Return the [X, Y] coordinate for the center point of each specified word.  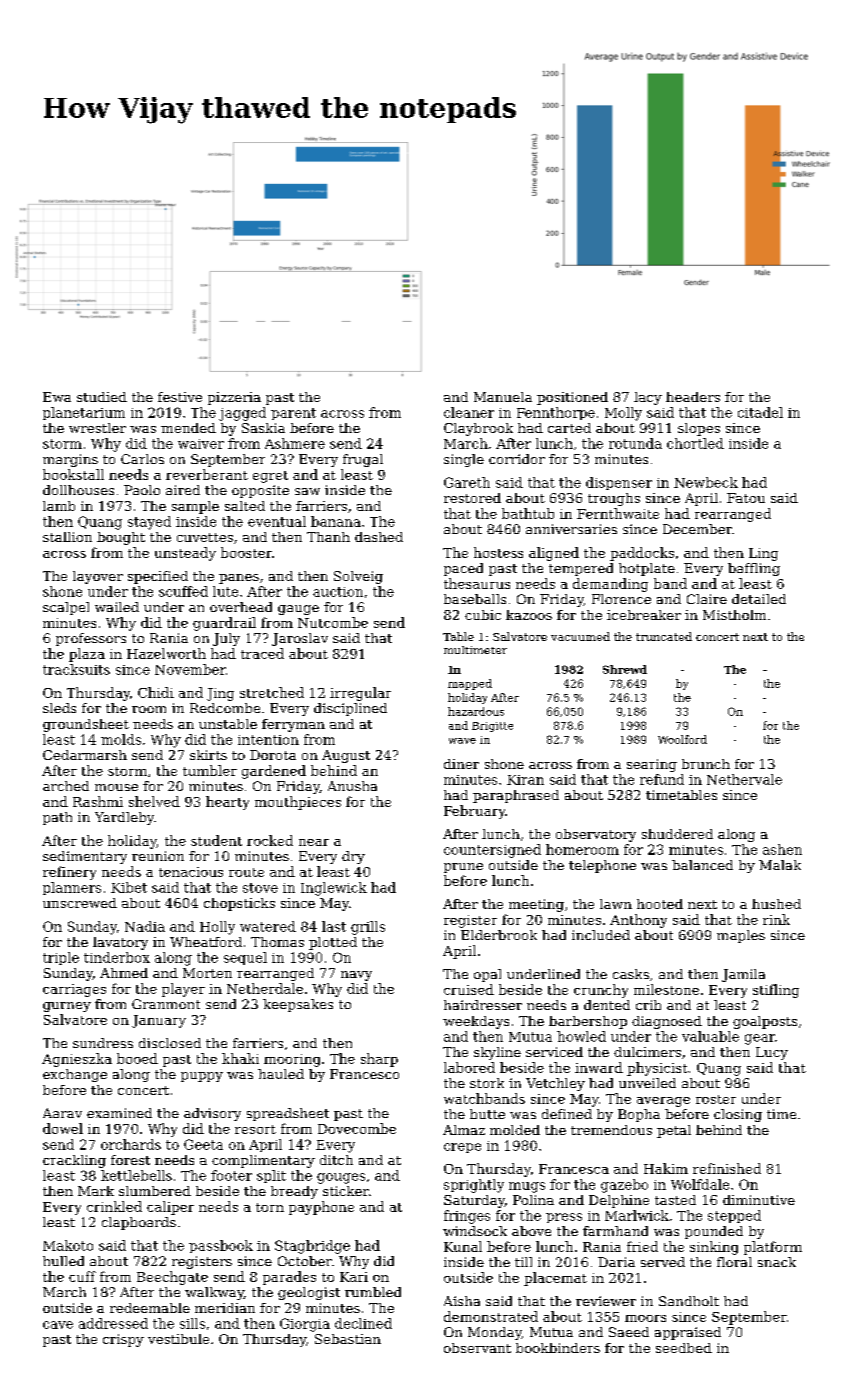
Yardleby [124, 818]
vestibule [178, 1339]
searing [652, 765]
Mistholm [734, 615]
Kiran [525, 780]
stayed [149, 523]
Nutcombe [333, 622]
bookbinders [558, 1348]
